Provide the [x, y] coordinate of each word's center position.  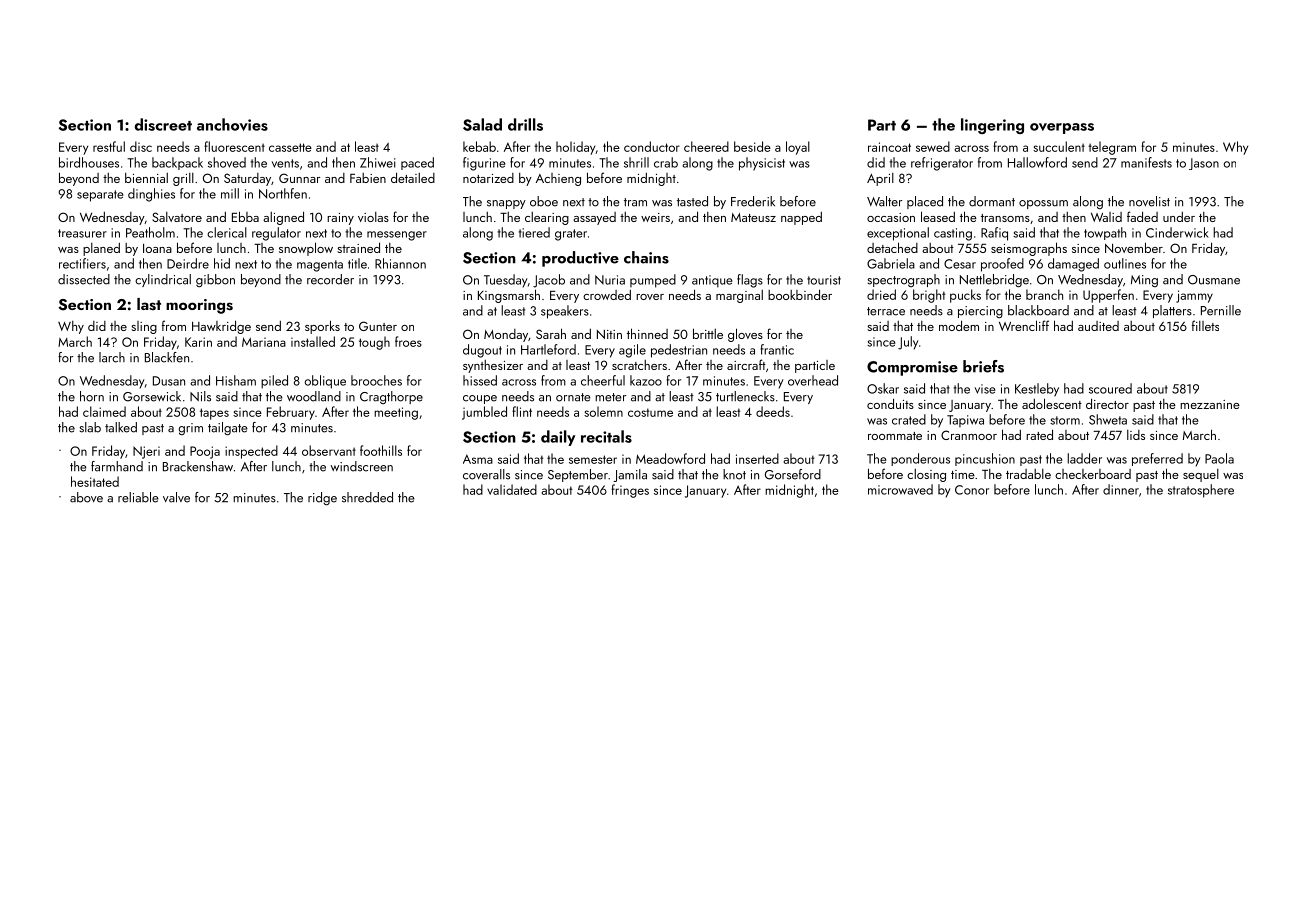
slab [90, 427]
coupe [480, 399]
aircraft [746, 364]
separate [100, 196]
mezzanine [1210, 404]
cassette [290, 147]
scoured [1110, 388]
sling [144, 327]
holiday [576, 148]
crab [666, 162]
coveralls [486, 474]
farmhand [117, 466]
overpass [1062, 128]
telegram [1112, 148]
